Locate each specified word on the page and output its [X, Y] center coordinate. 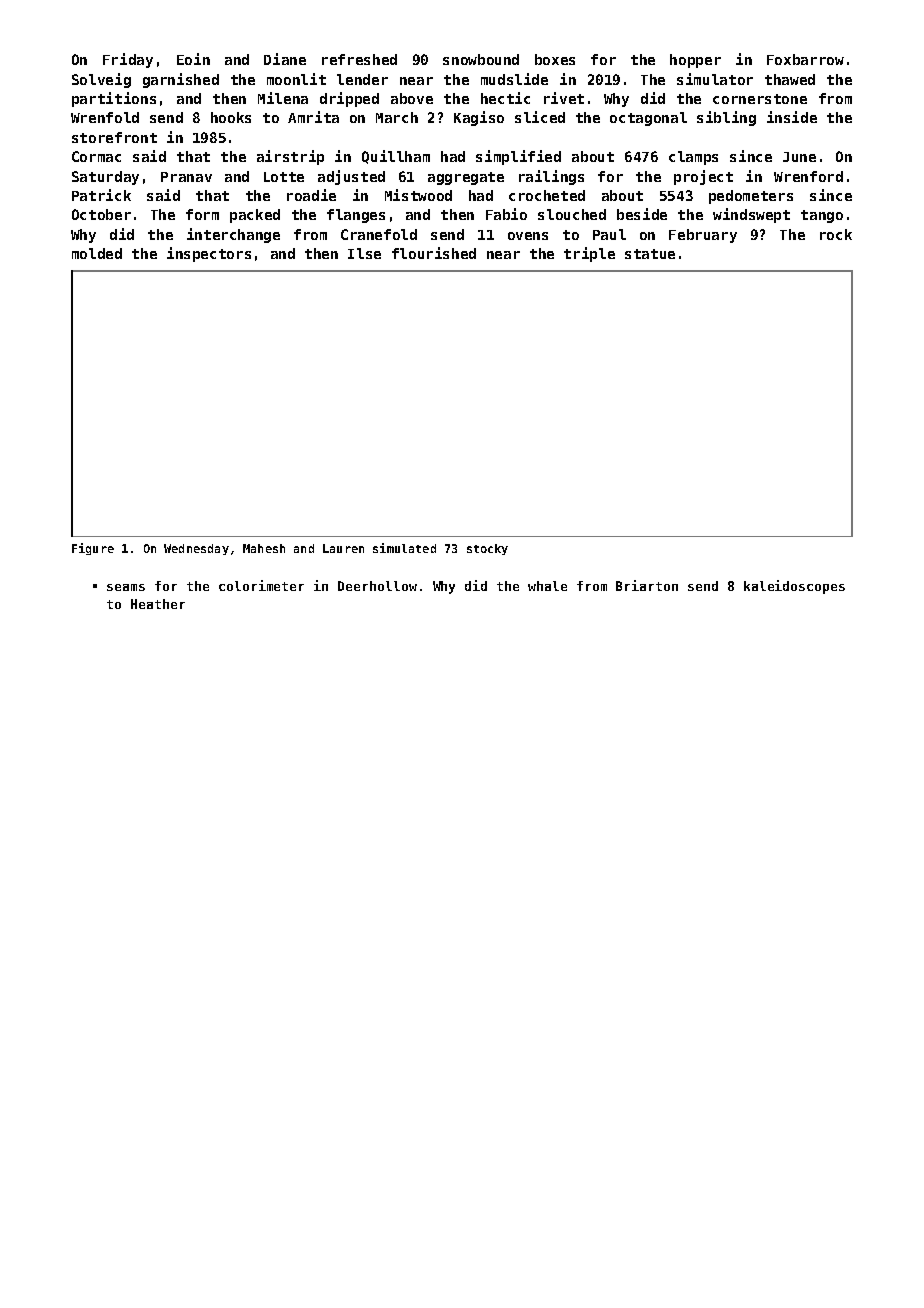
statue [650, 254]
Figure [93, 549]
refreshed [359, 59]
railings [551, 177]
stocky [487, 549]
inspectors [209, 254]
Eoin [193, 59]
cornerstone [760, 99]
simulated [404, 548]
